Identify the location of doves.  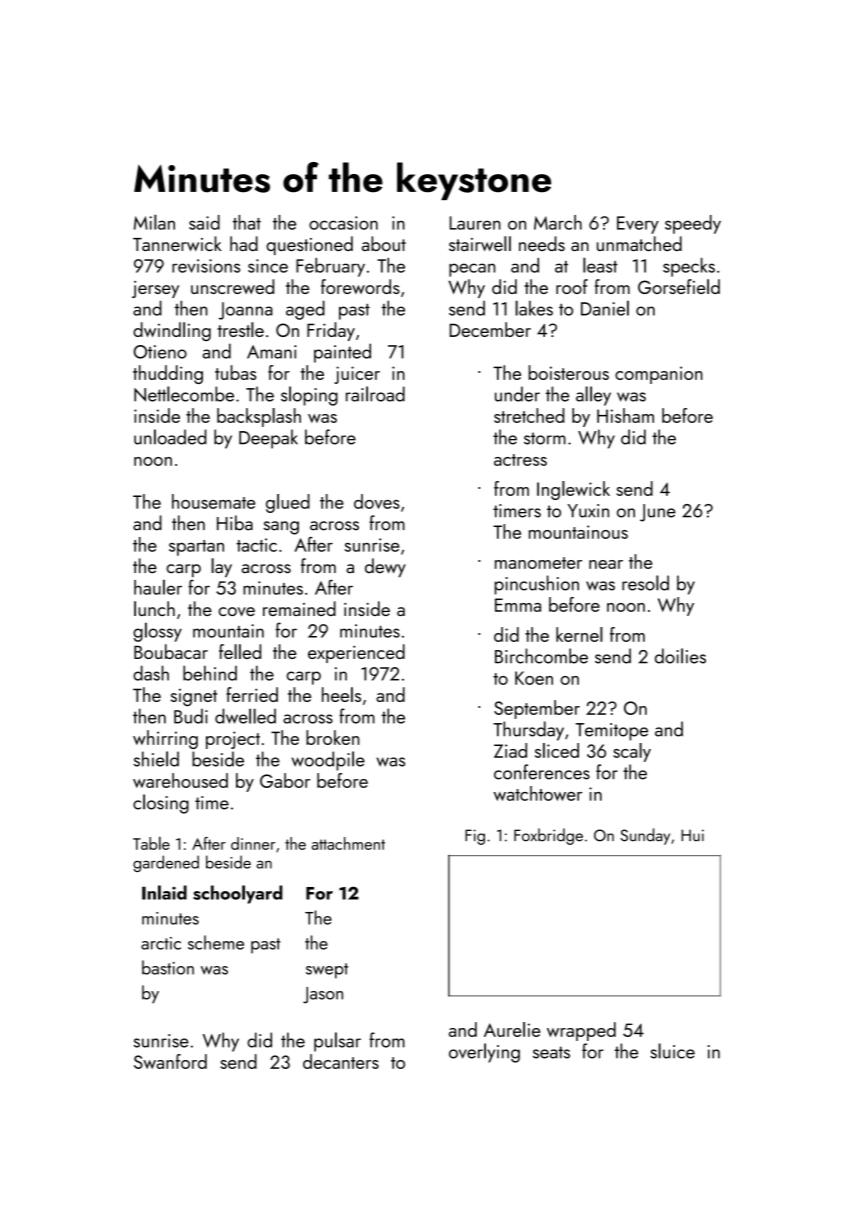
(377, 501).
